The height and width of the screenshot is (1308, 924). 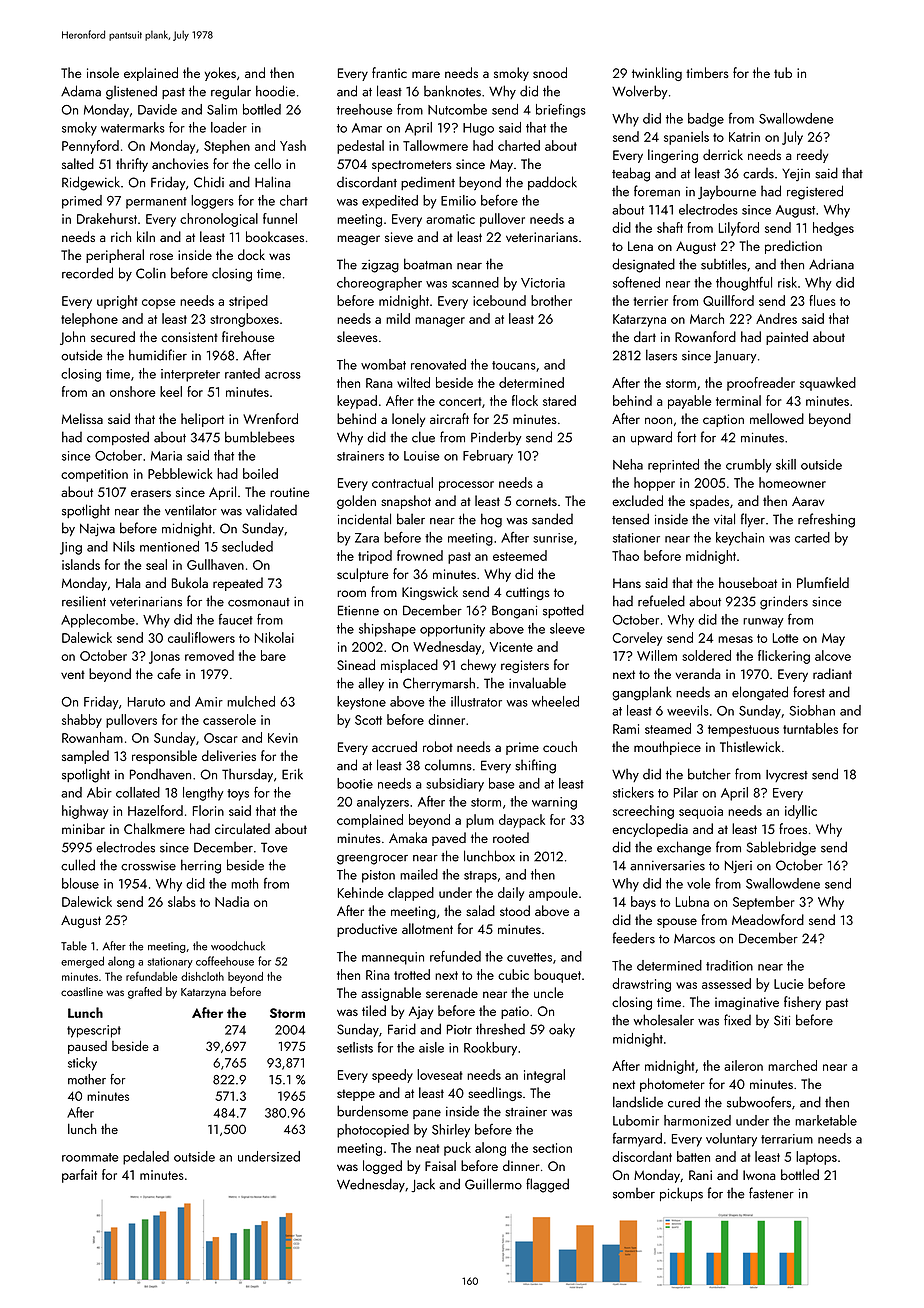 What do you see at coordinates (83, 828) in the screenshot?
I see `minibar` at bounding box center [83, 828].
